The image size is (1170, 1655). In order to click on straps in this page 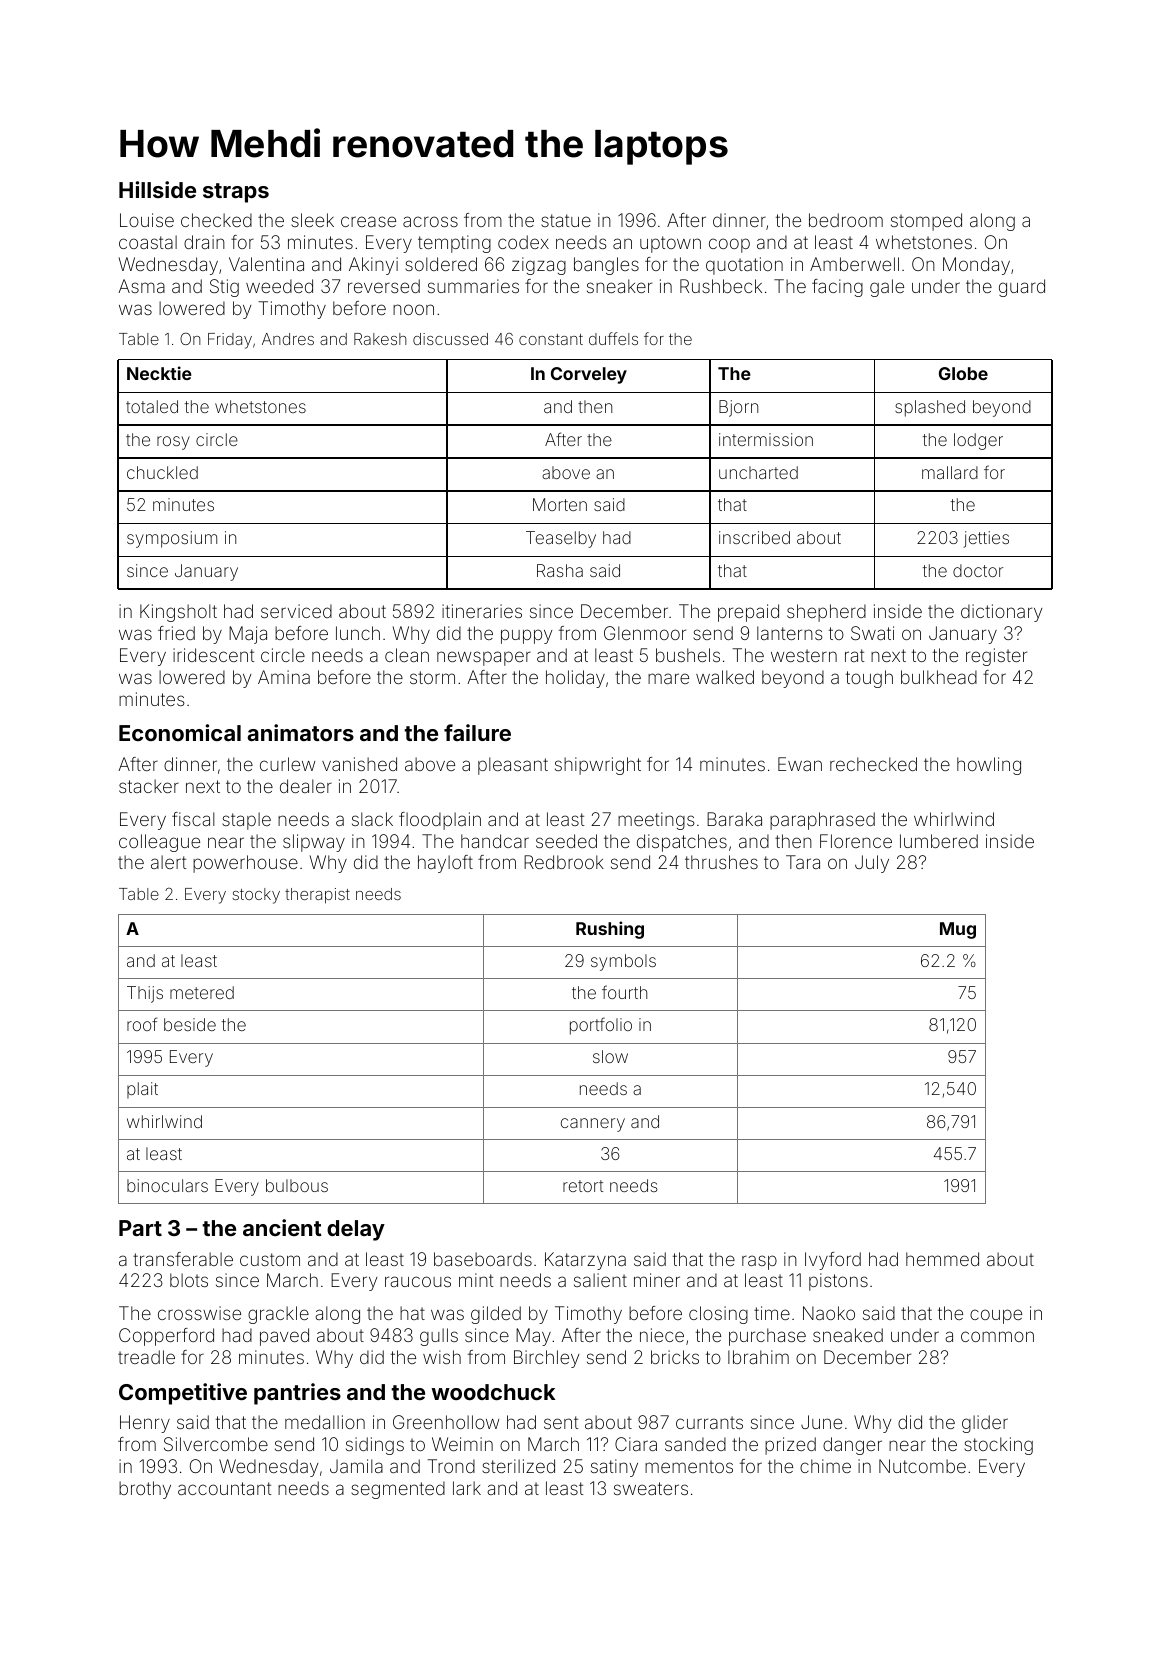, I will do `click(236, 193)`.
